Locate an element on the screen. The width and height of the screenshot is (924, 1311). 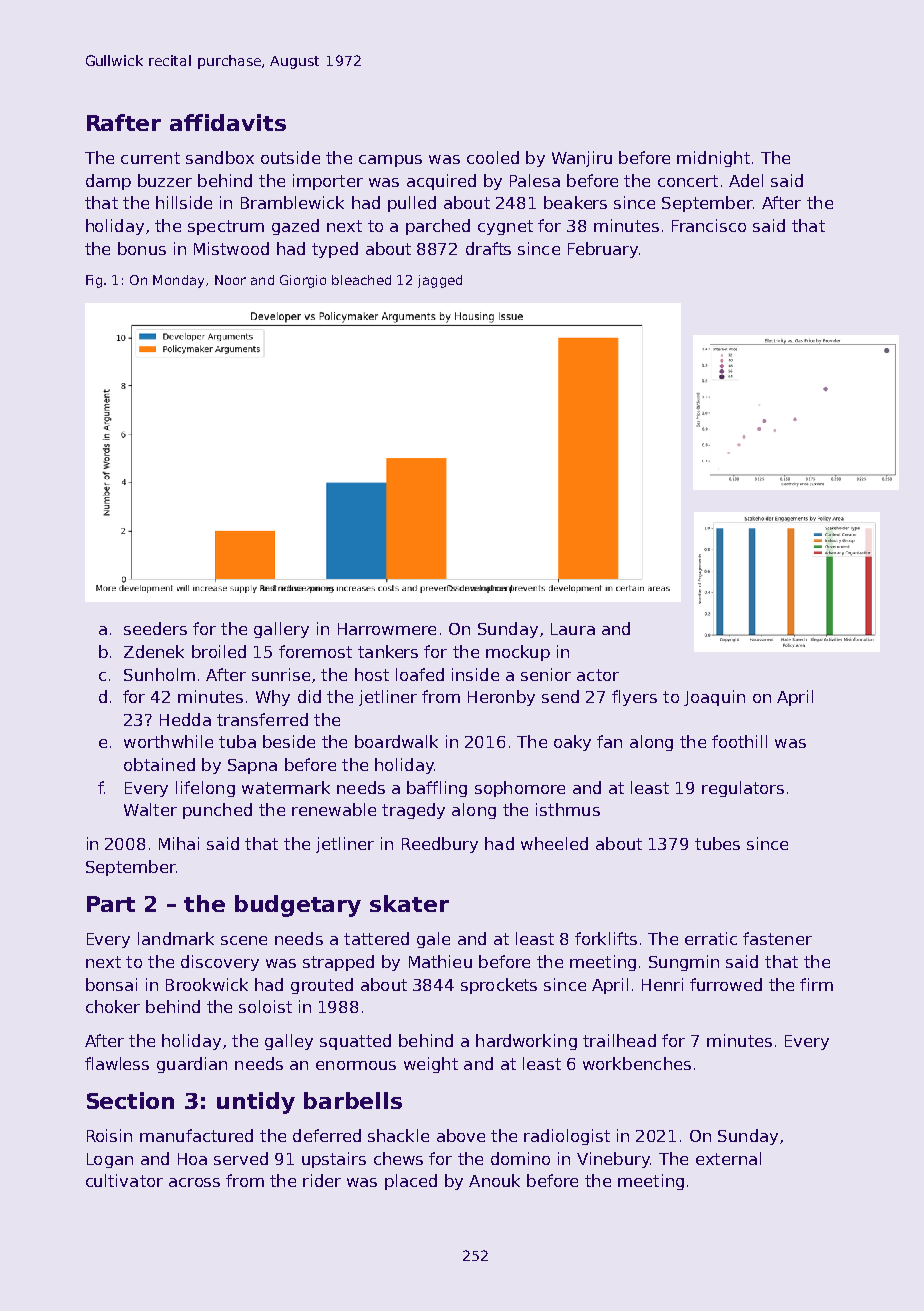
gallery is located at coordinates (281, 630).
